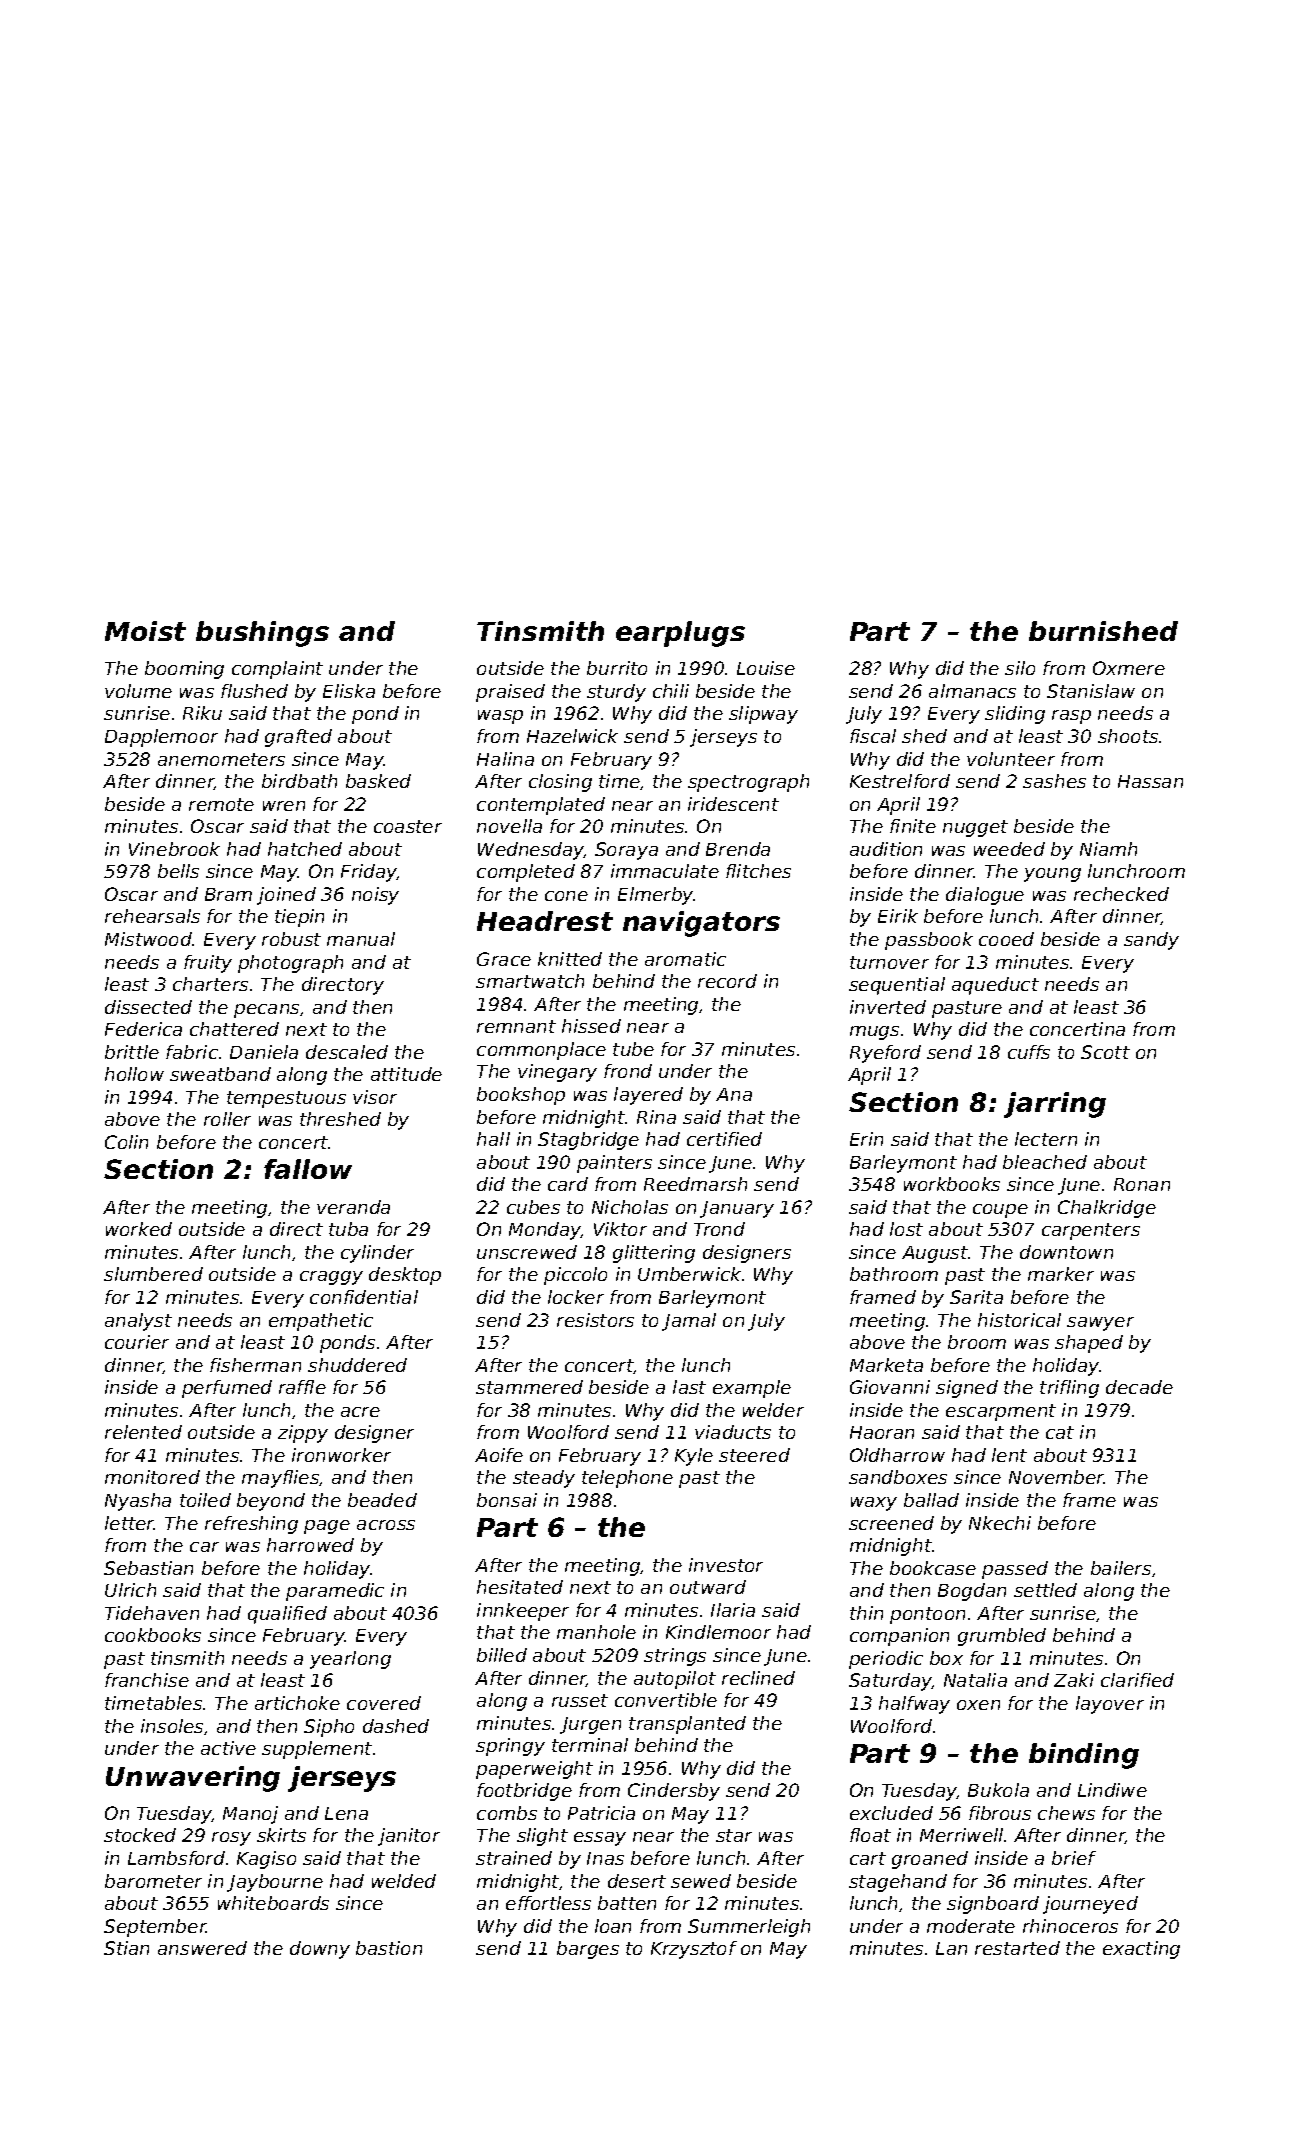  I want to click on Aoife, so click(499, 1455).
